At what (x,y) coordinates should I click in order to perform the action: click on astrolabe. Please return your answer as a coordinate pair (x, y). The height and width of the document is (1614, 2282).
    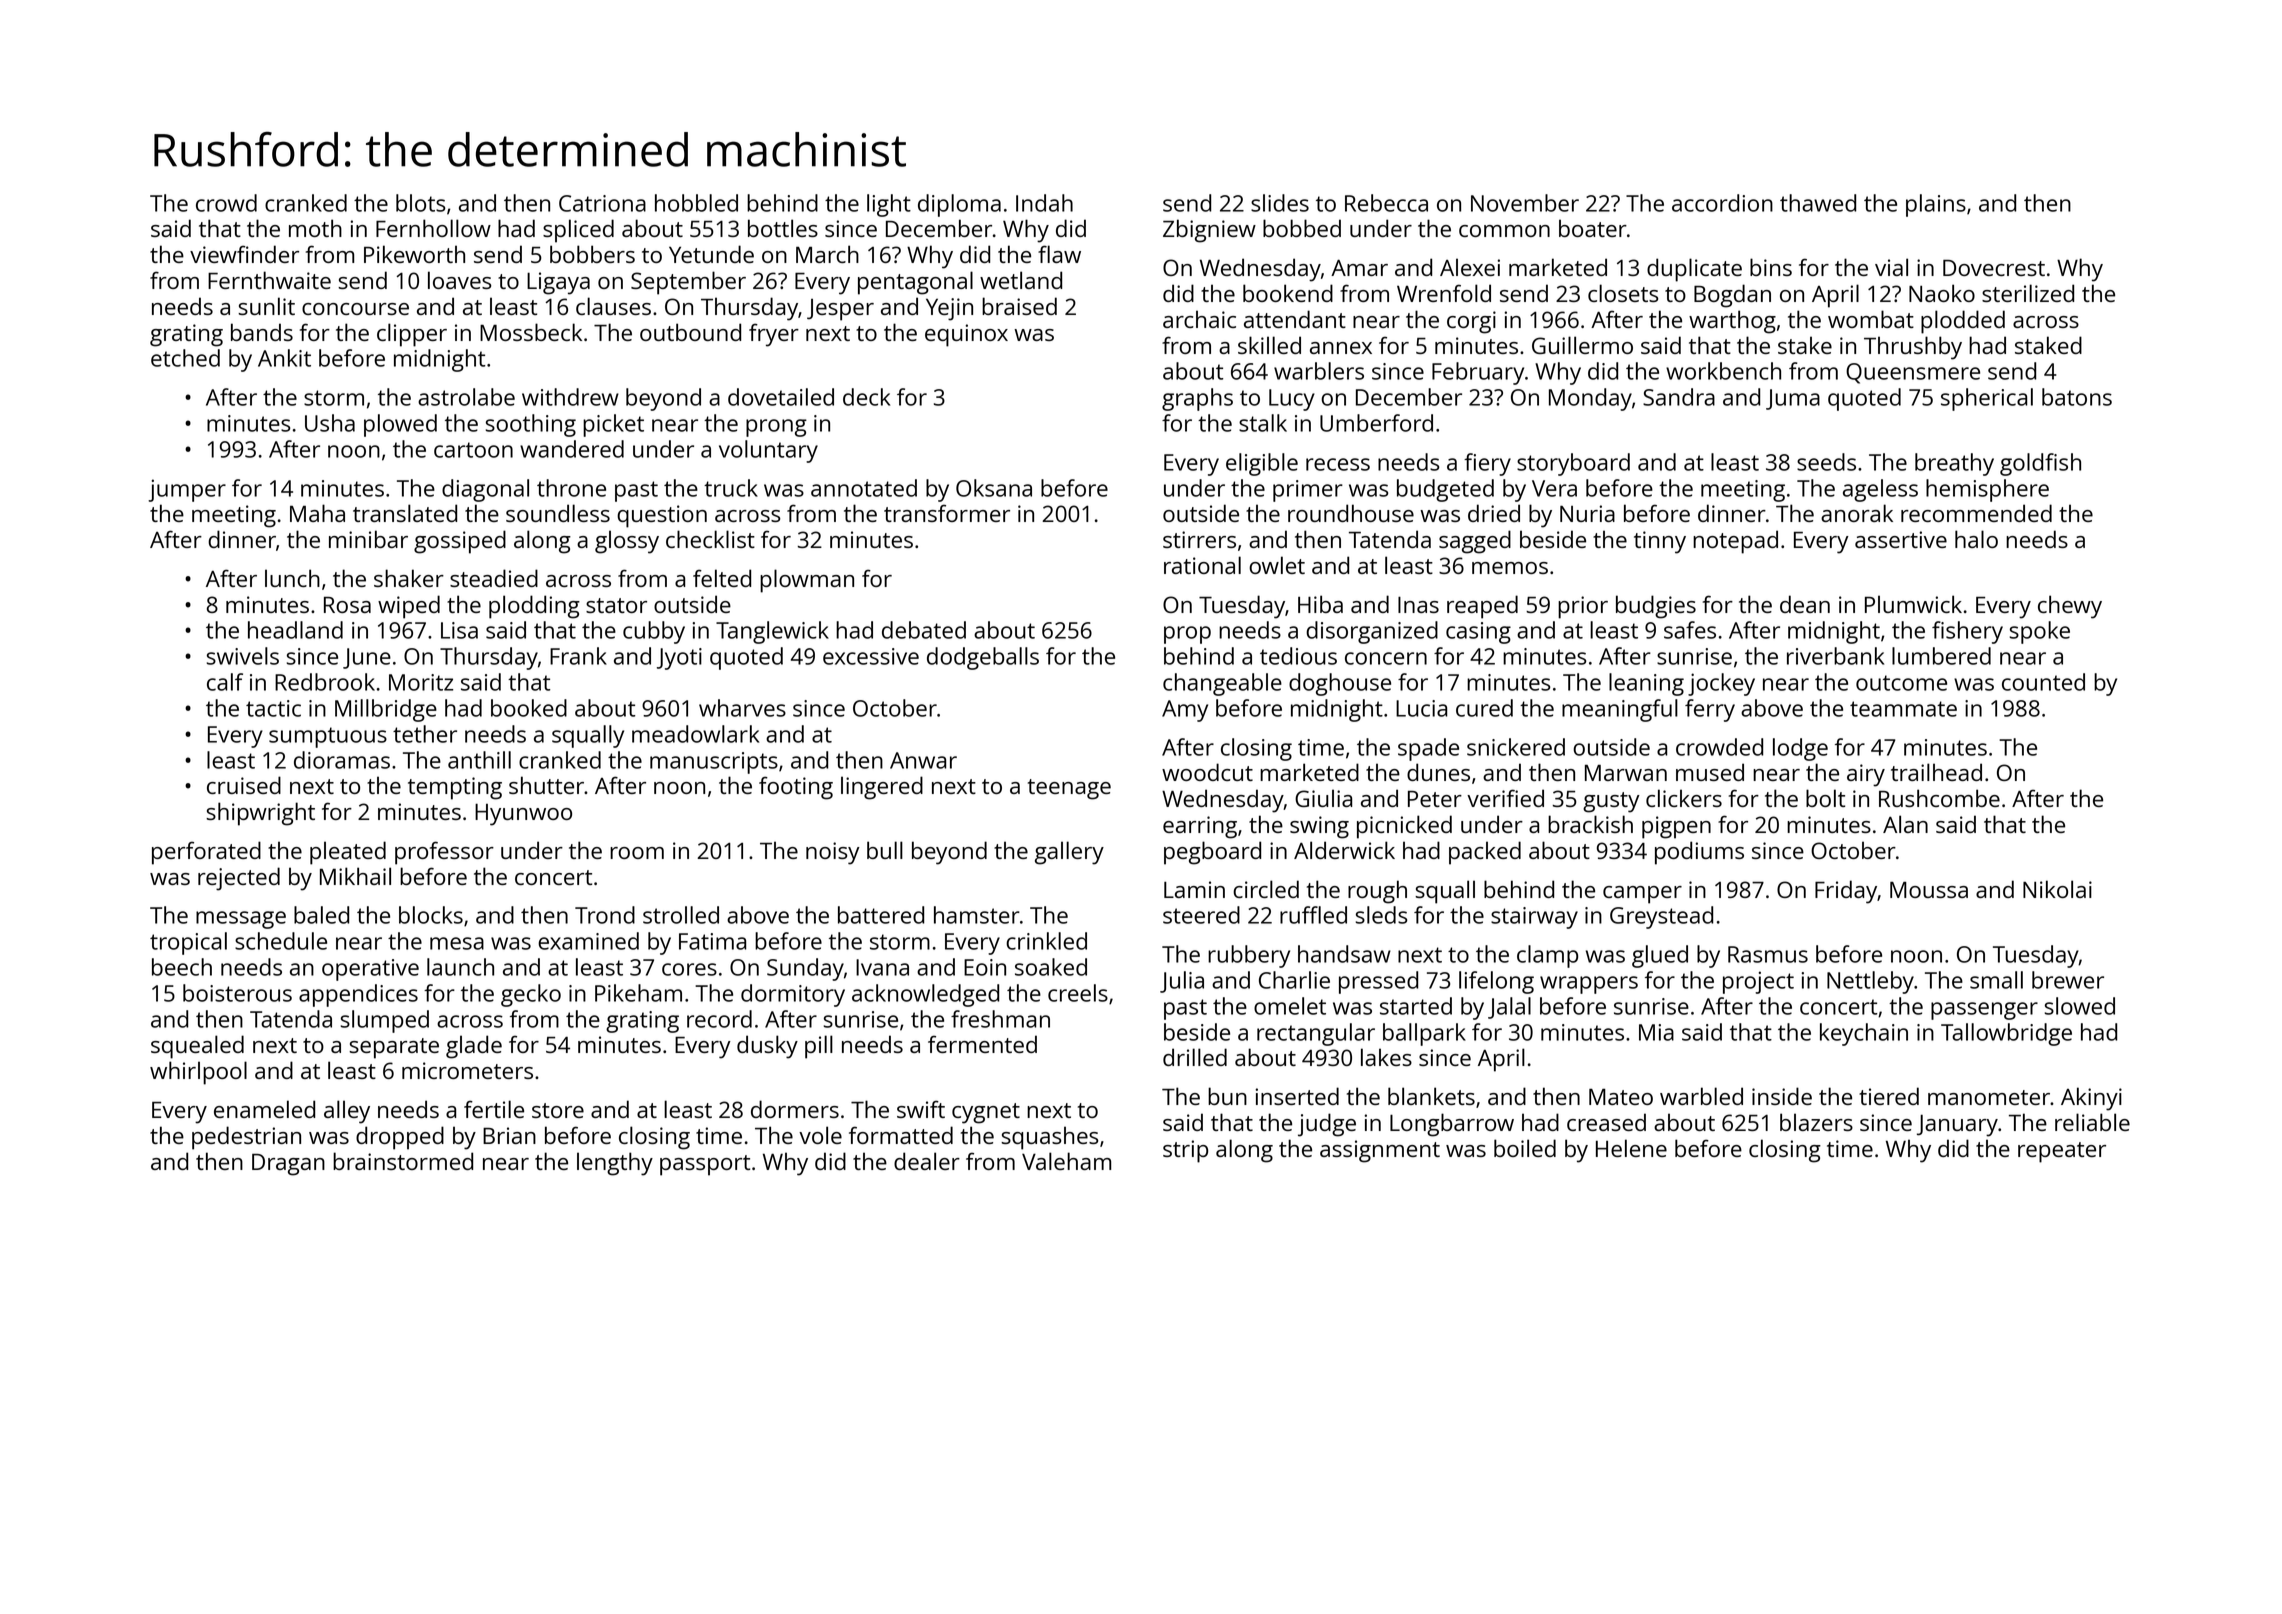
    Looking at the image, I should click on (466, 397).
